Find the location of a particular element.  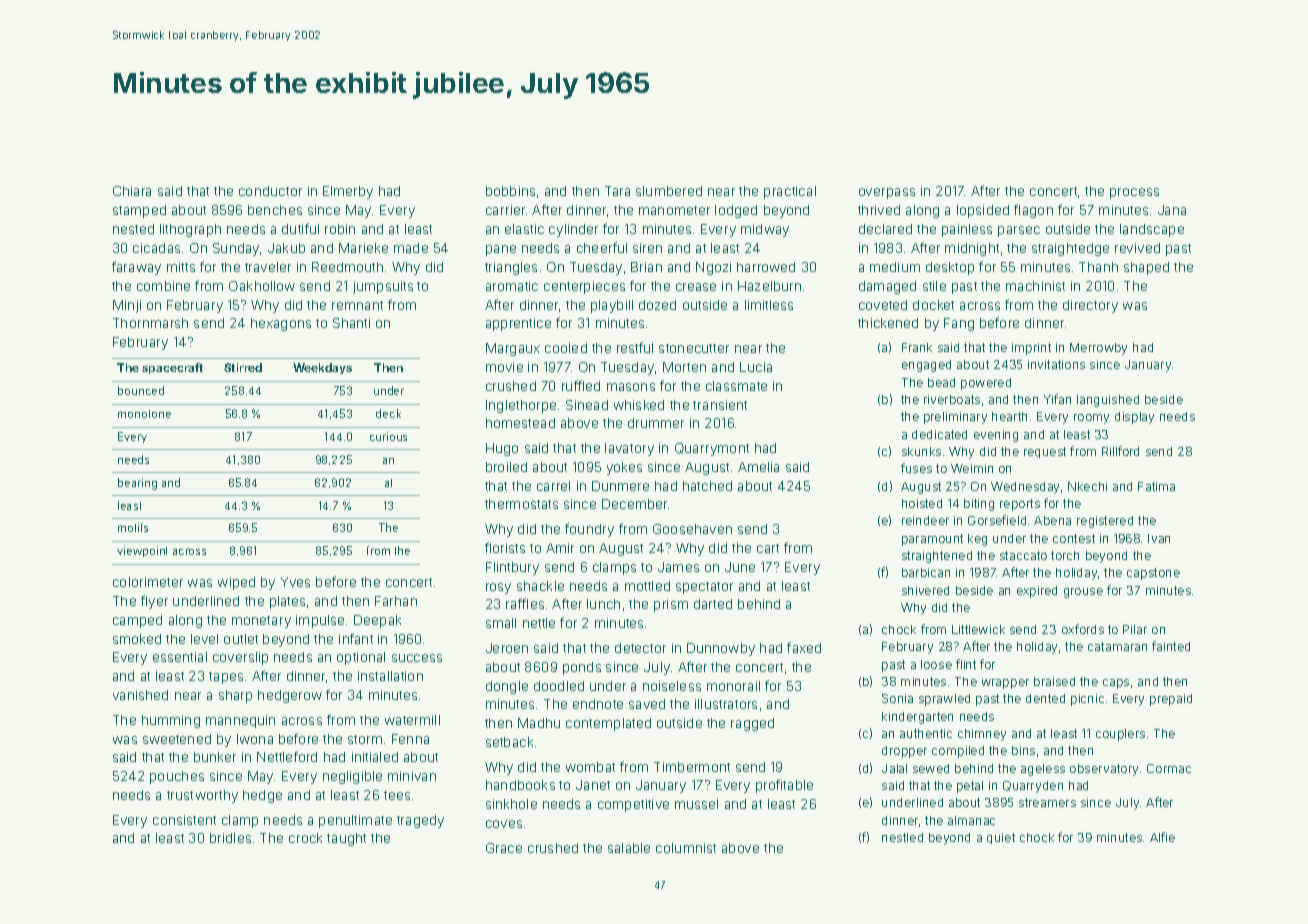

competitive is located at coordinates (633, 805).
